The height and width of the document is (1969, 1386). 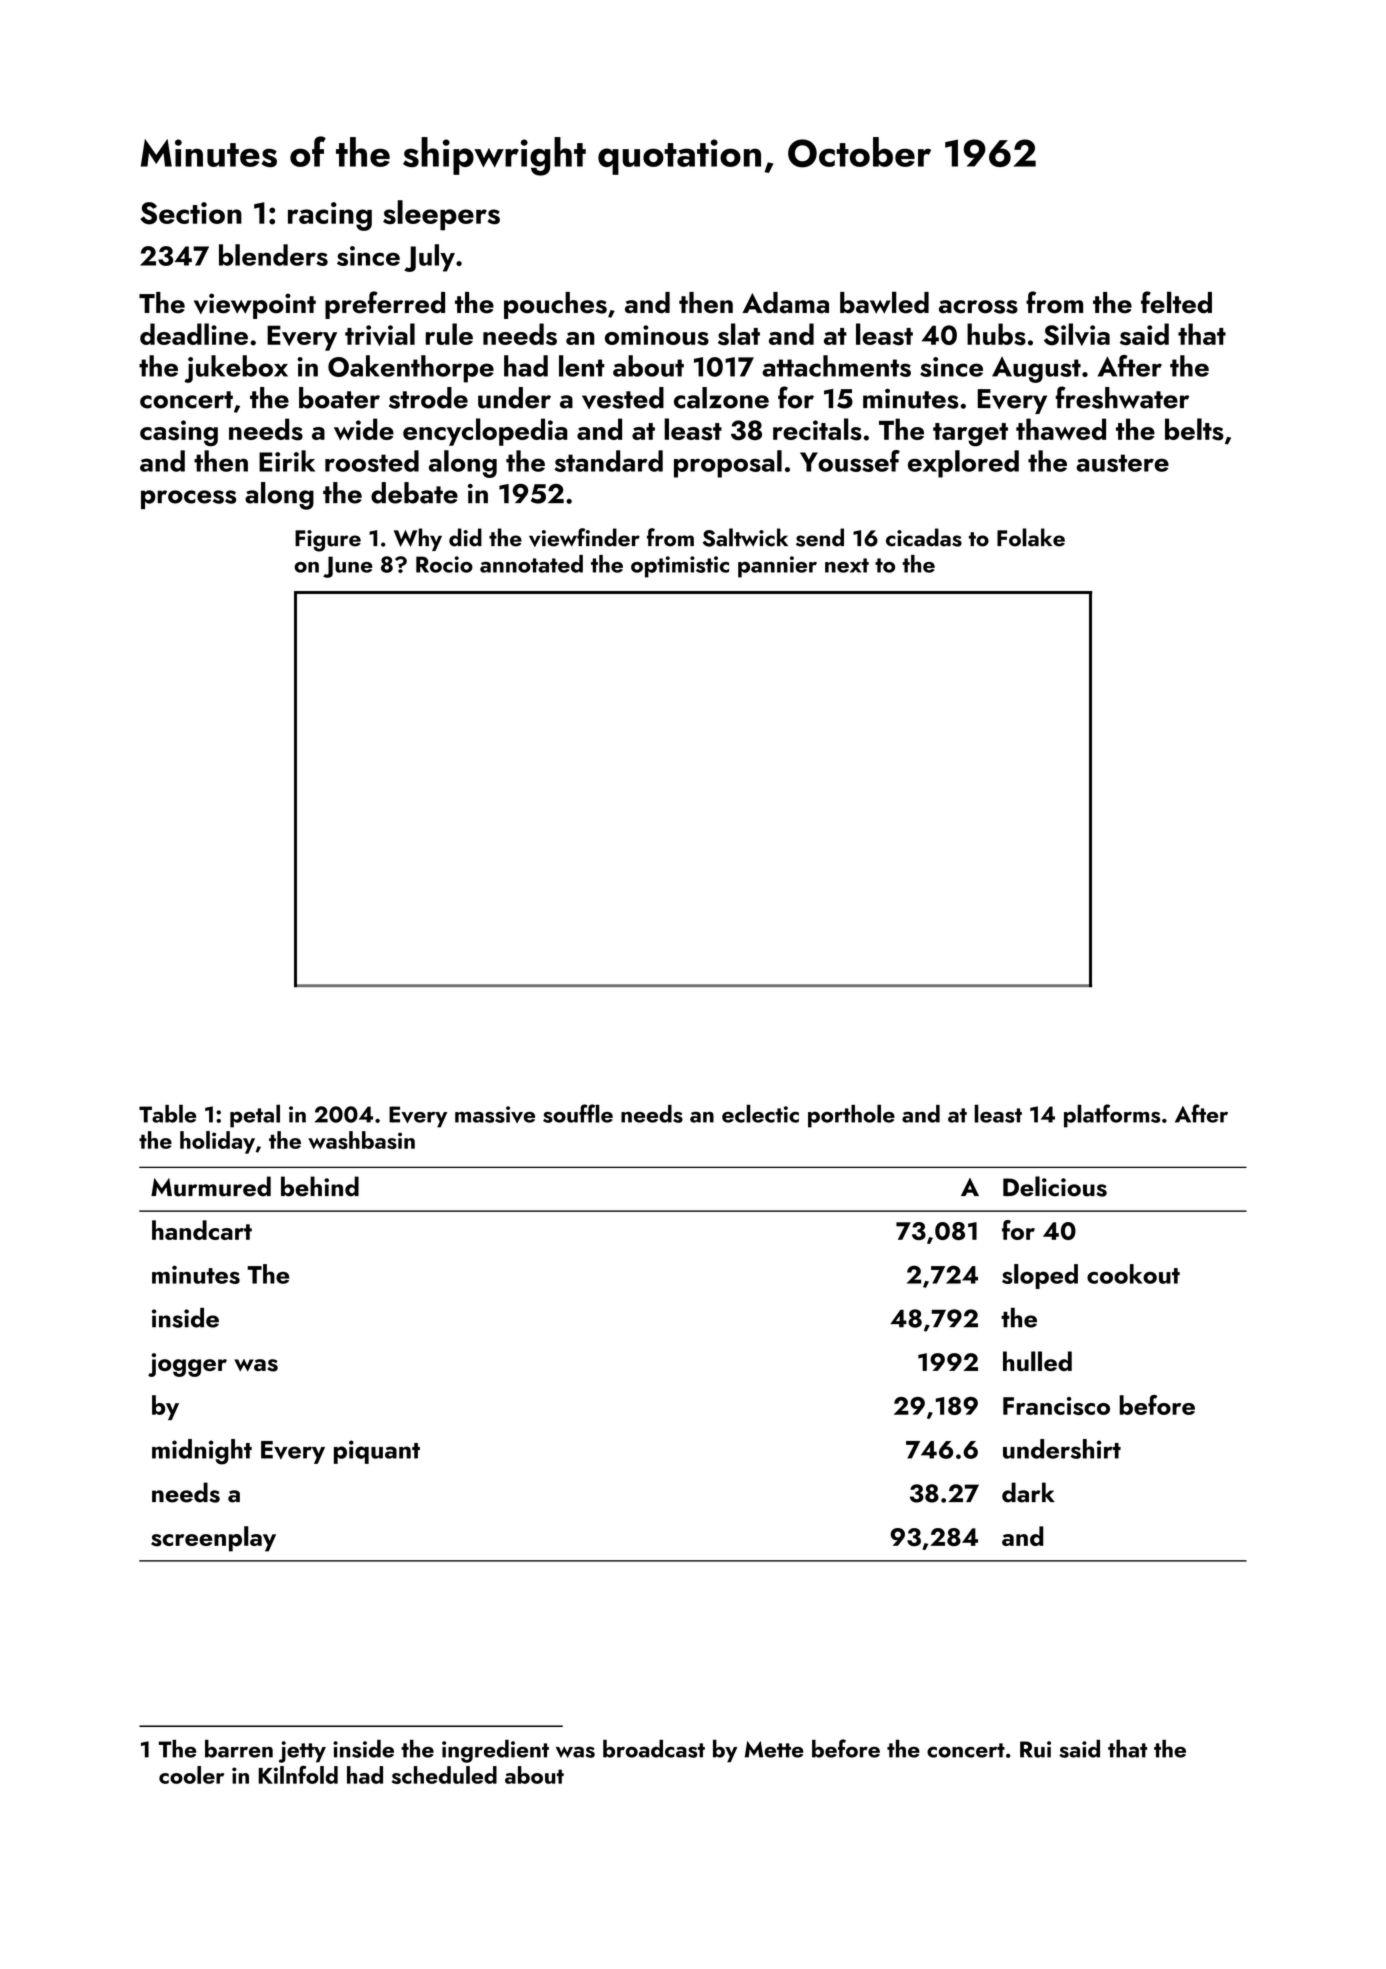 What do you see at coordinates (555, 305) in the document?
I see `pouches` at bounding box center [555, 305].
